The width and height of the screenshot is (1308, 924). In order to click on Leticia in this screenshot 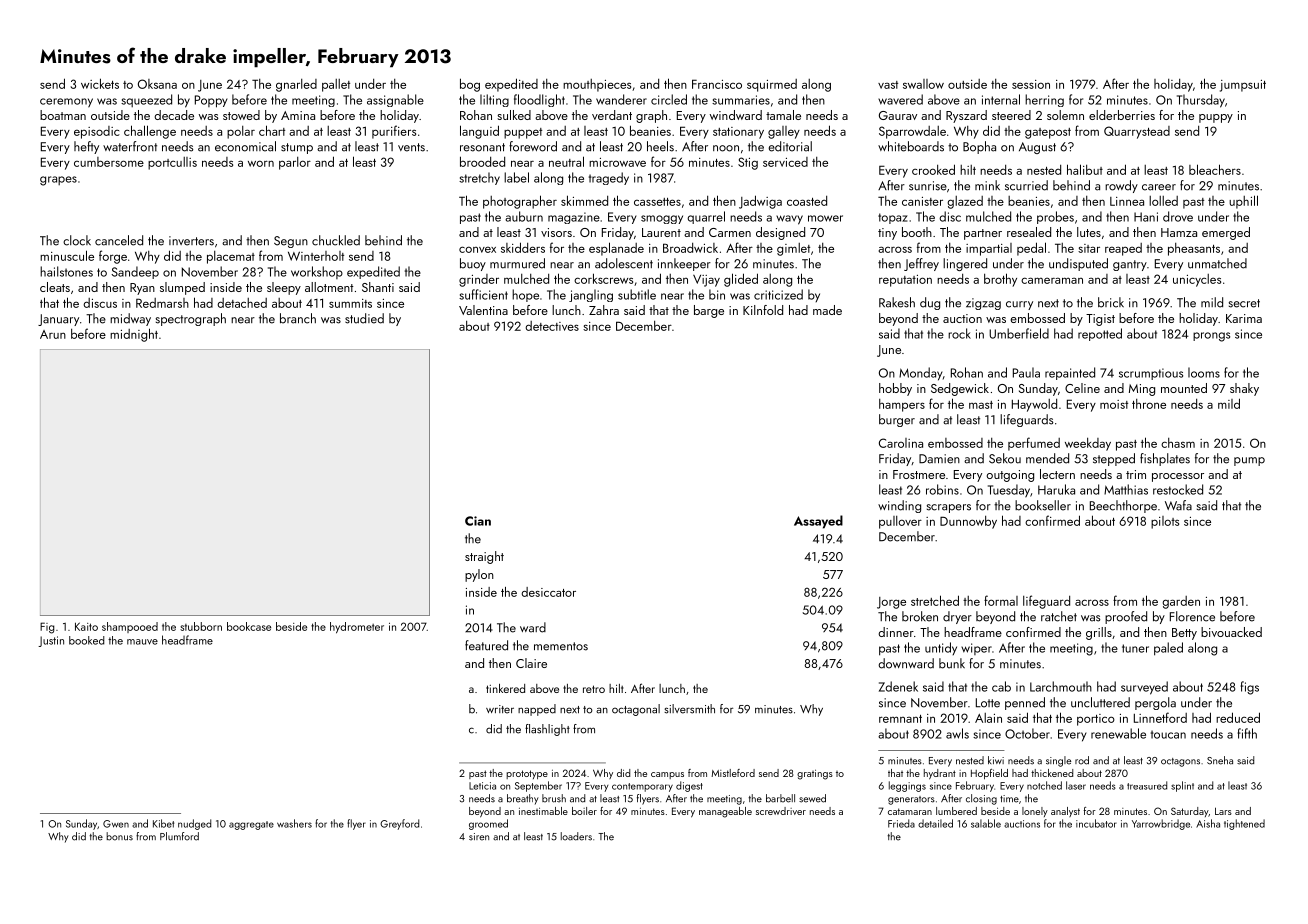, I will do `click(482, 786)`.
